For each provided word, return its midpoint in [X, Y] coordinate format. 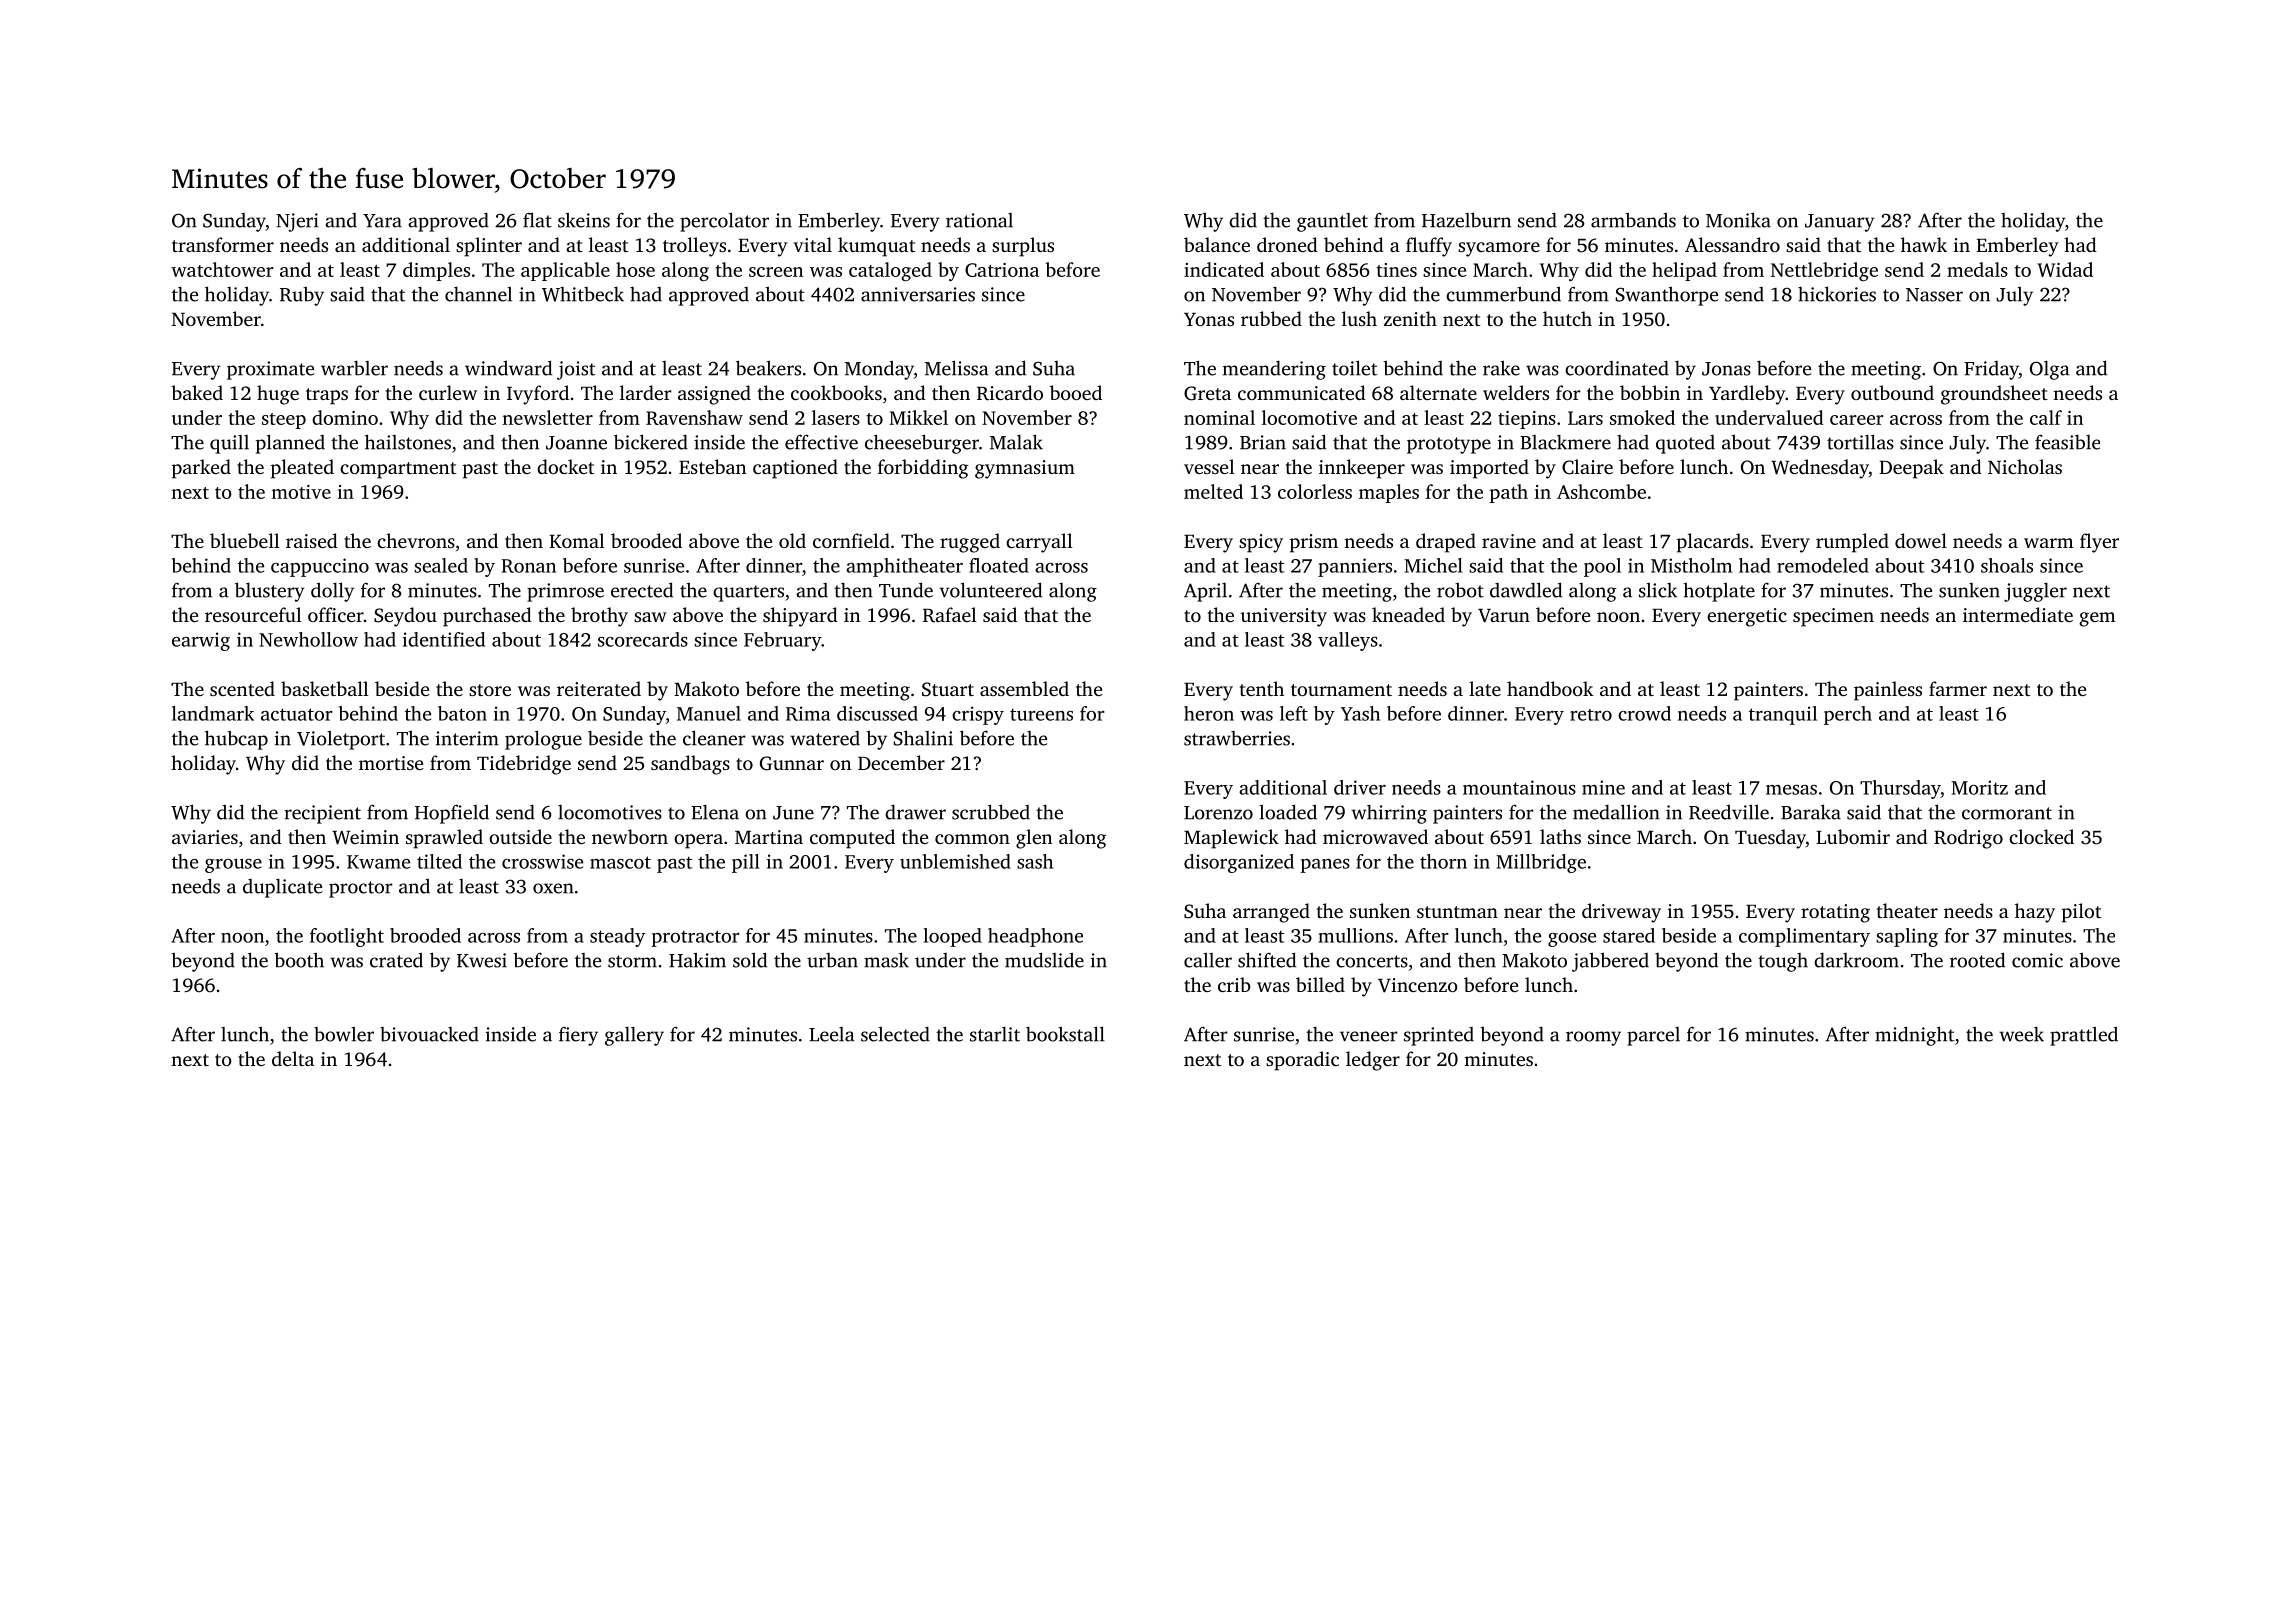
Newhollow [308, 639]
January [1840, 223]
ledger [1373, 1061]
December [901, 762]
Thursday [1900, 789]
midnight [1915, 1036]
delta [293, 1058]
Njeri [297, 222]
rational [979, 220]
